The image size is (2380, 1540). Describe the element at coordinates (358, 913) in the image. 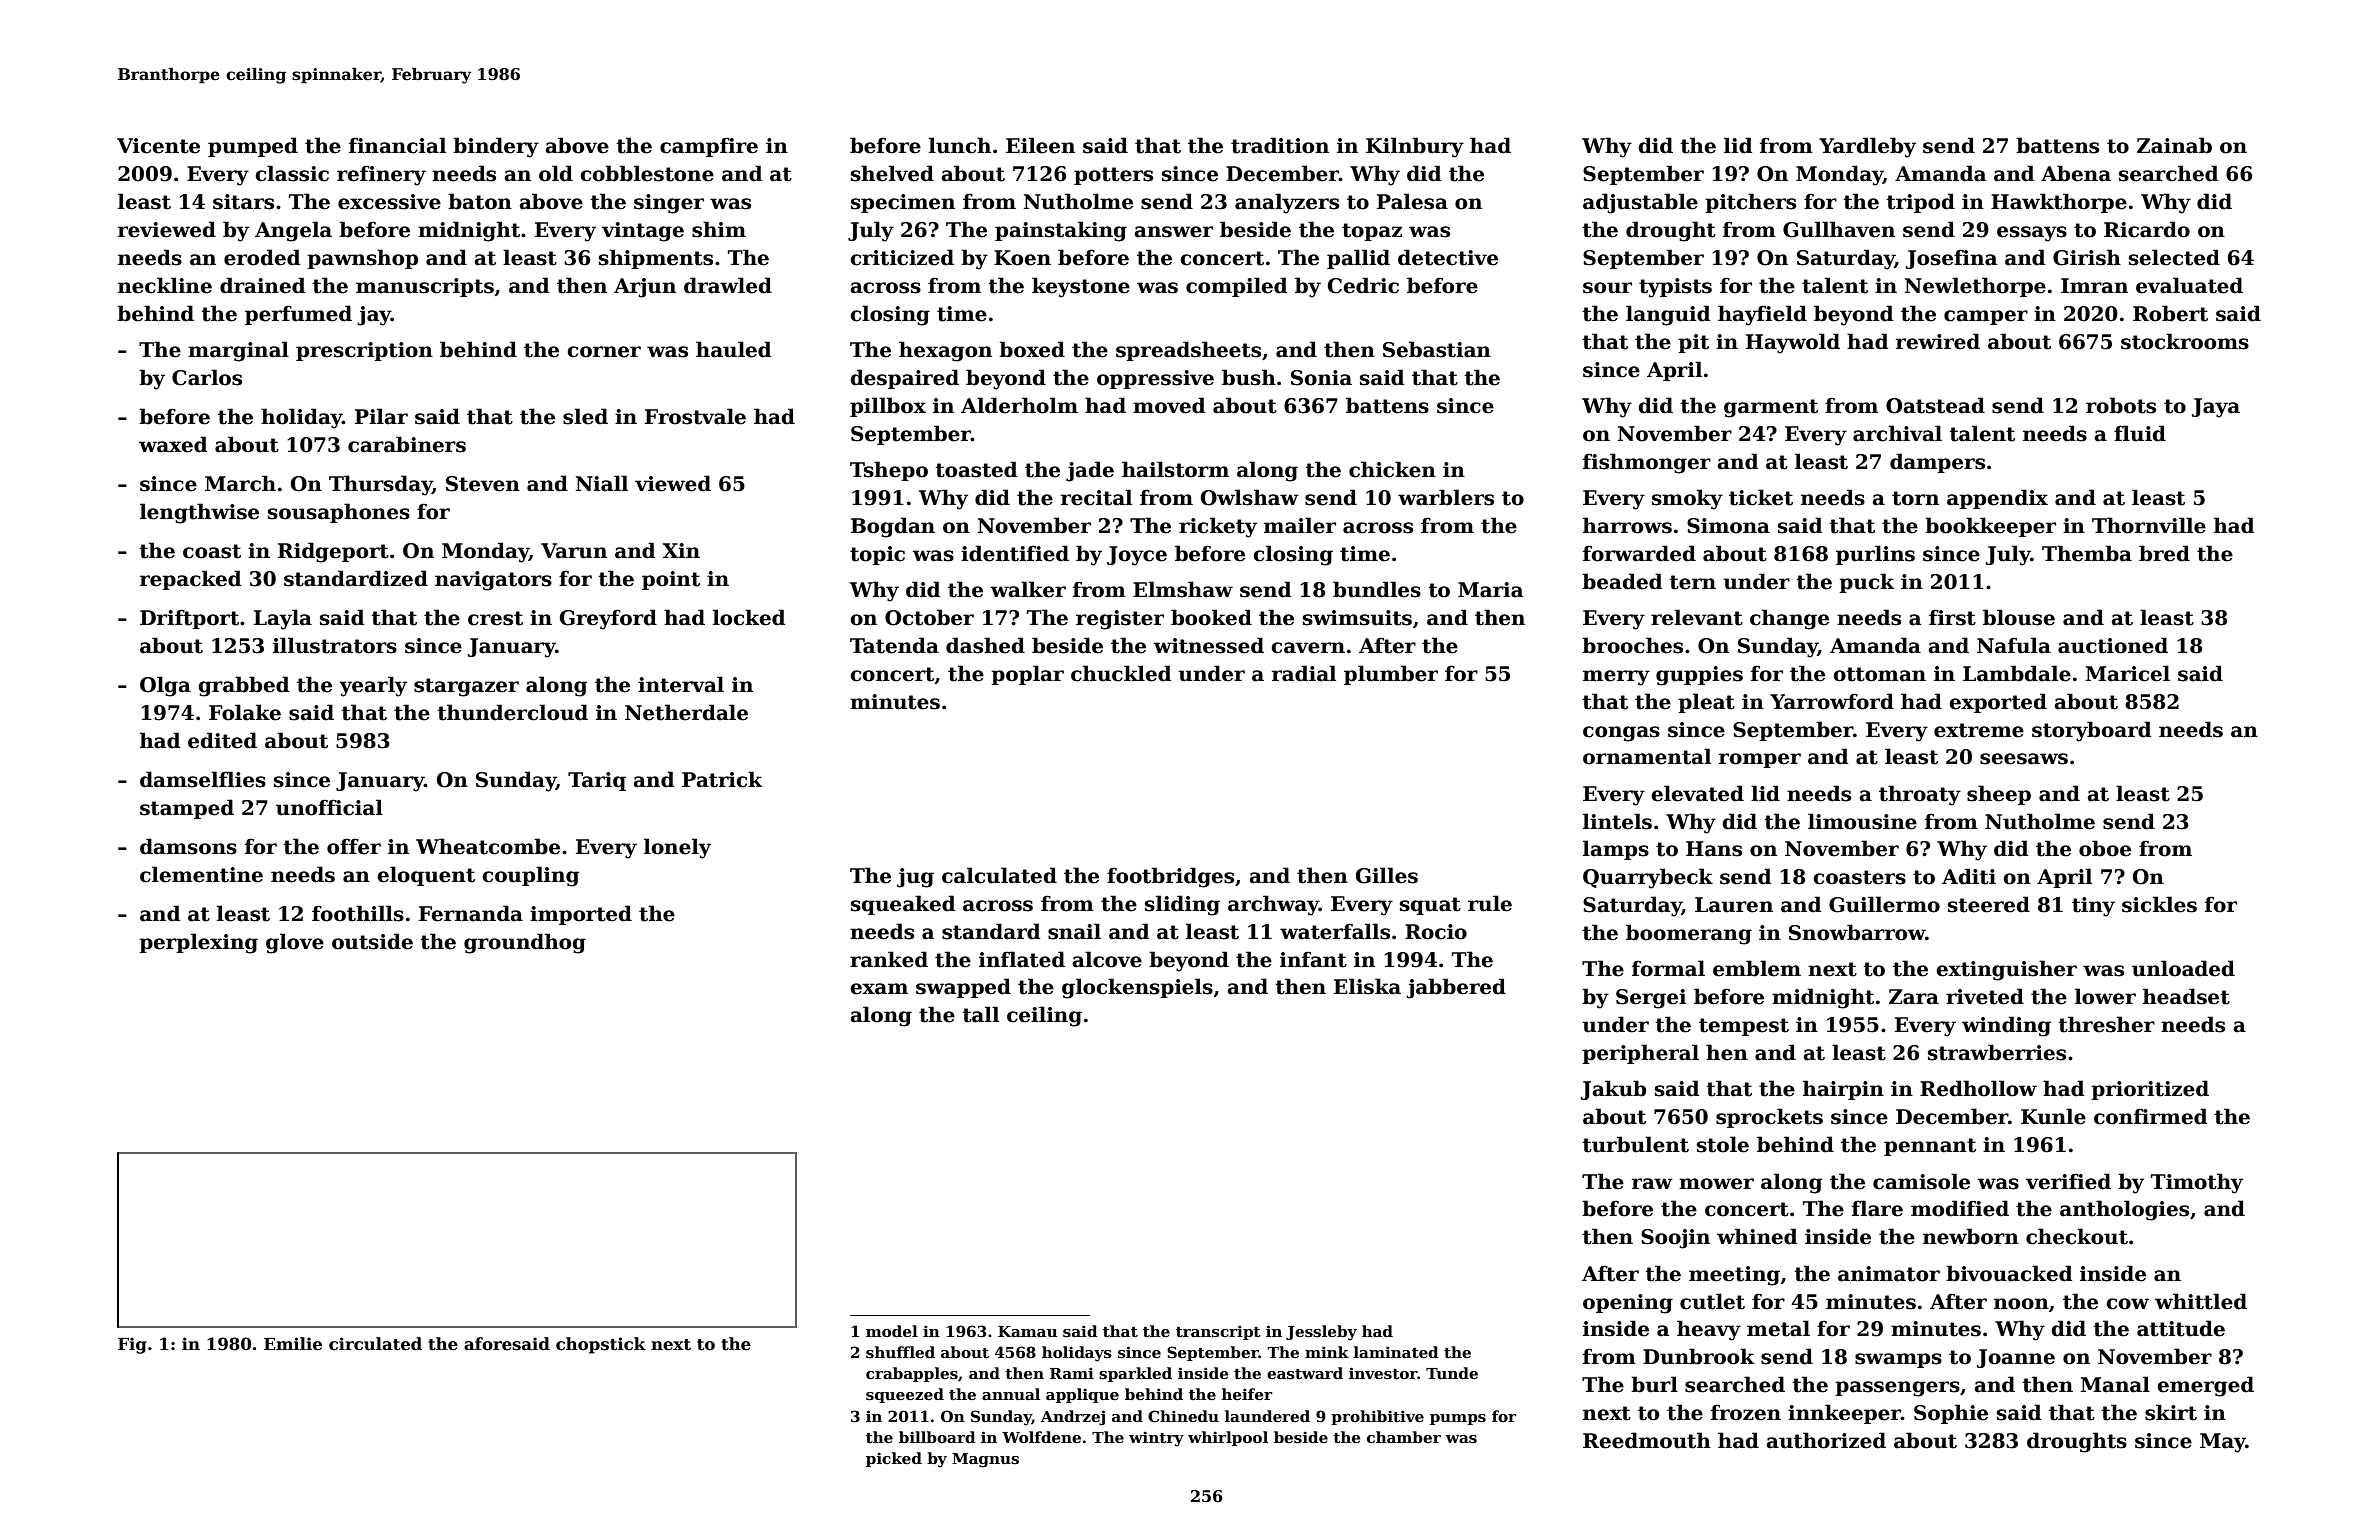

I see `foothills` at that location.
